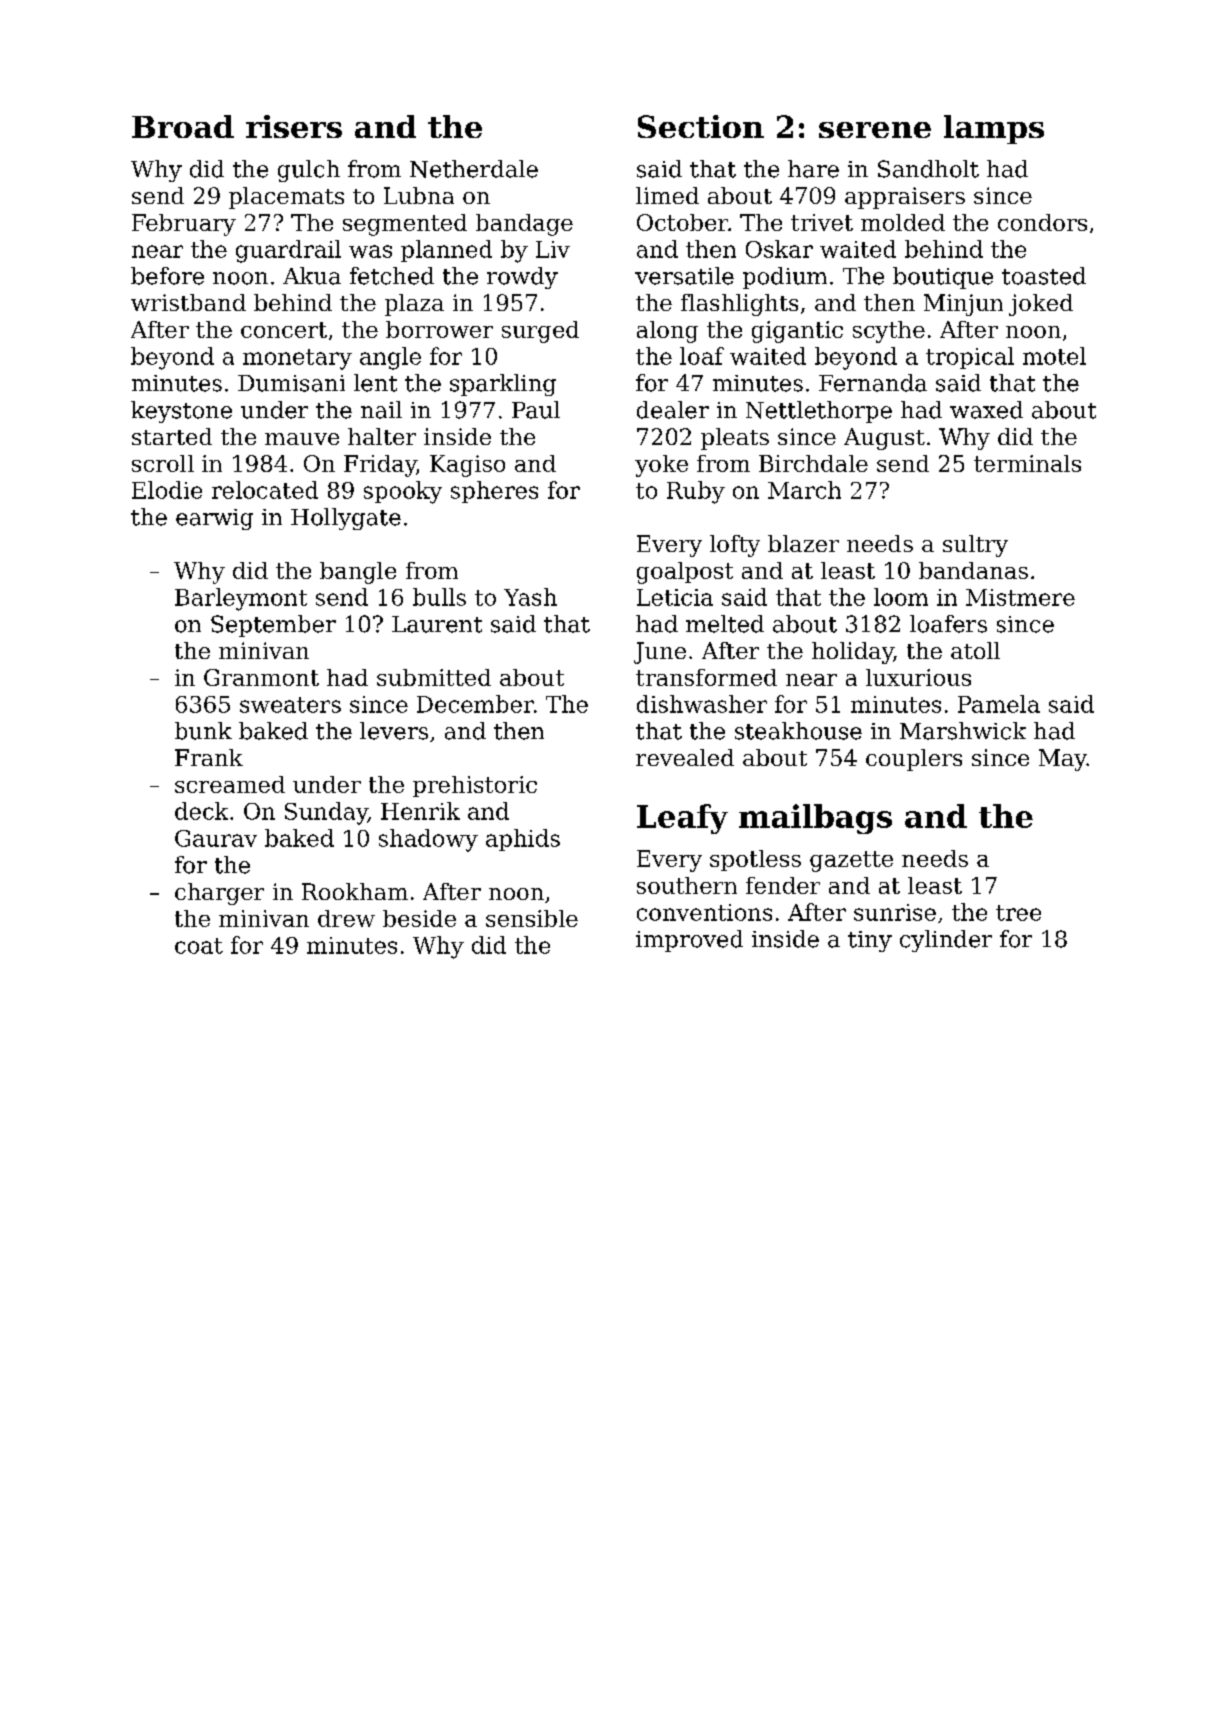  What do you see at coordinates (536, 410) in the page?
I see `Paul` at bounding box center [536, 410].
